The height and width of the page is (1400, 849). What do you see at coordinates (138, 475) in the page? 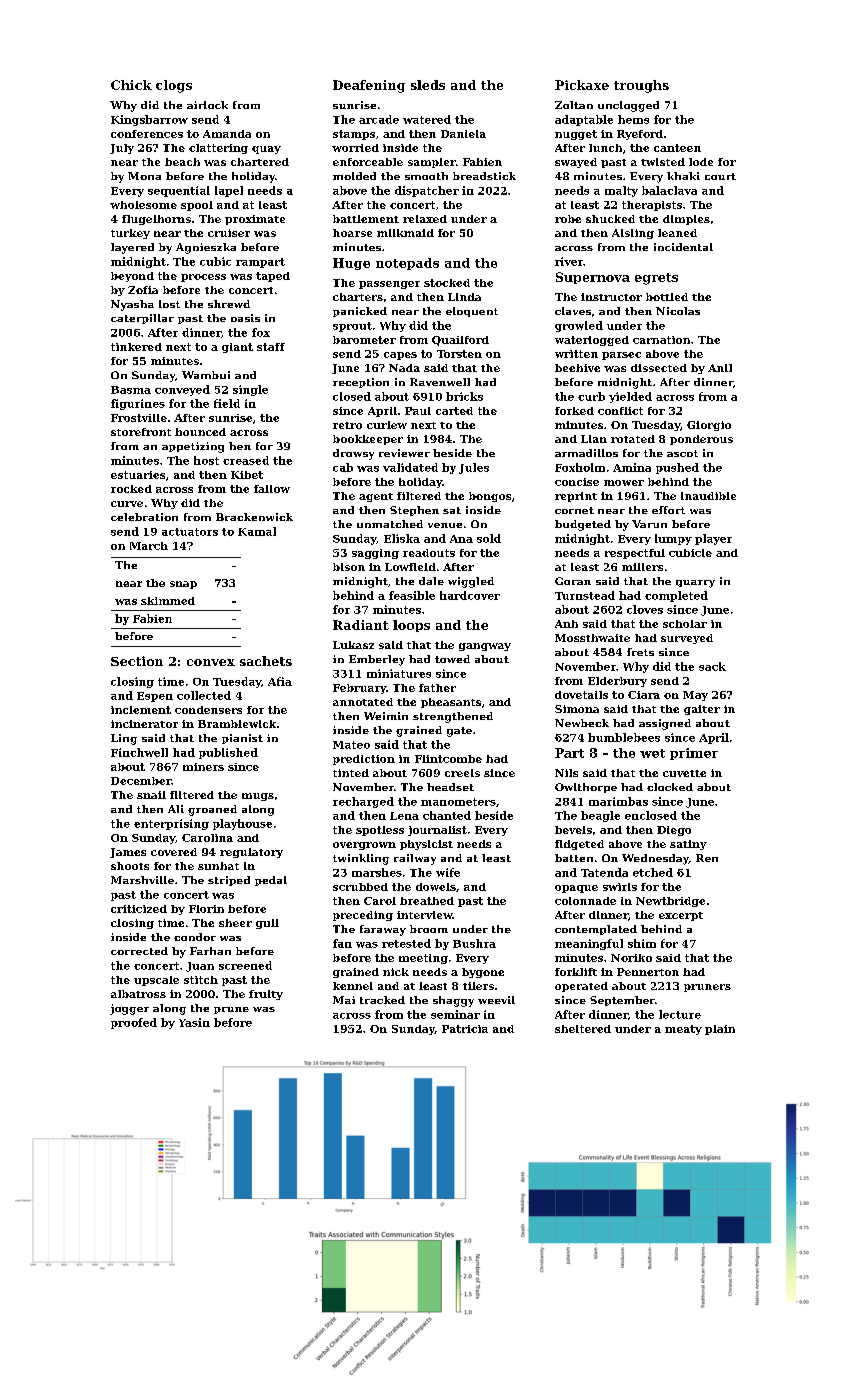
I see `estuaries` at bounding box center [138, 475].
